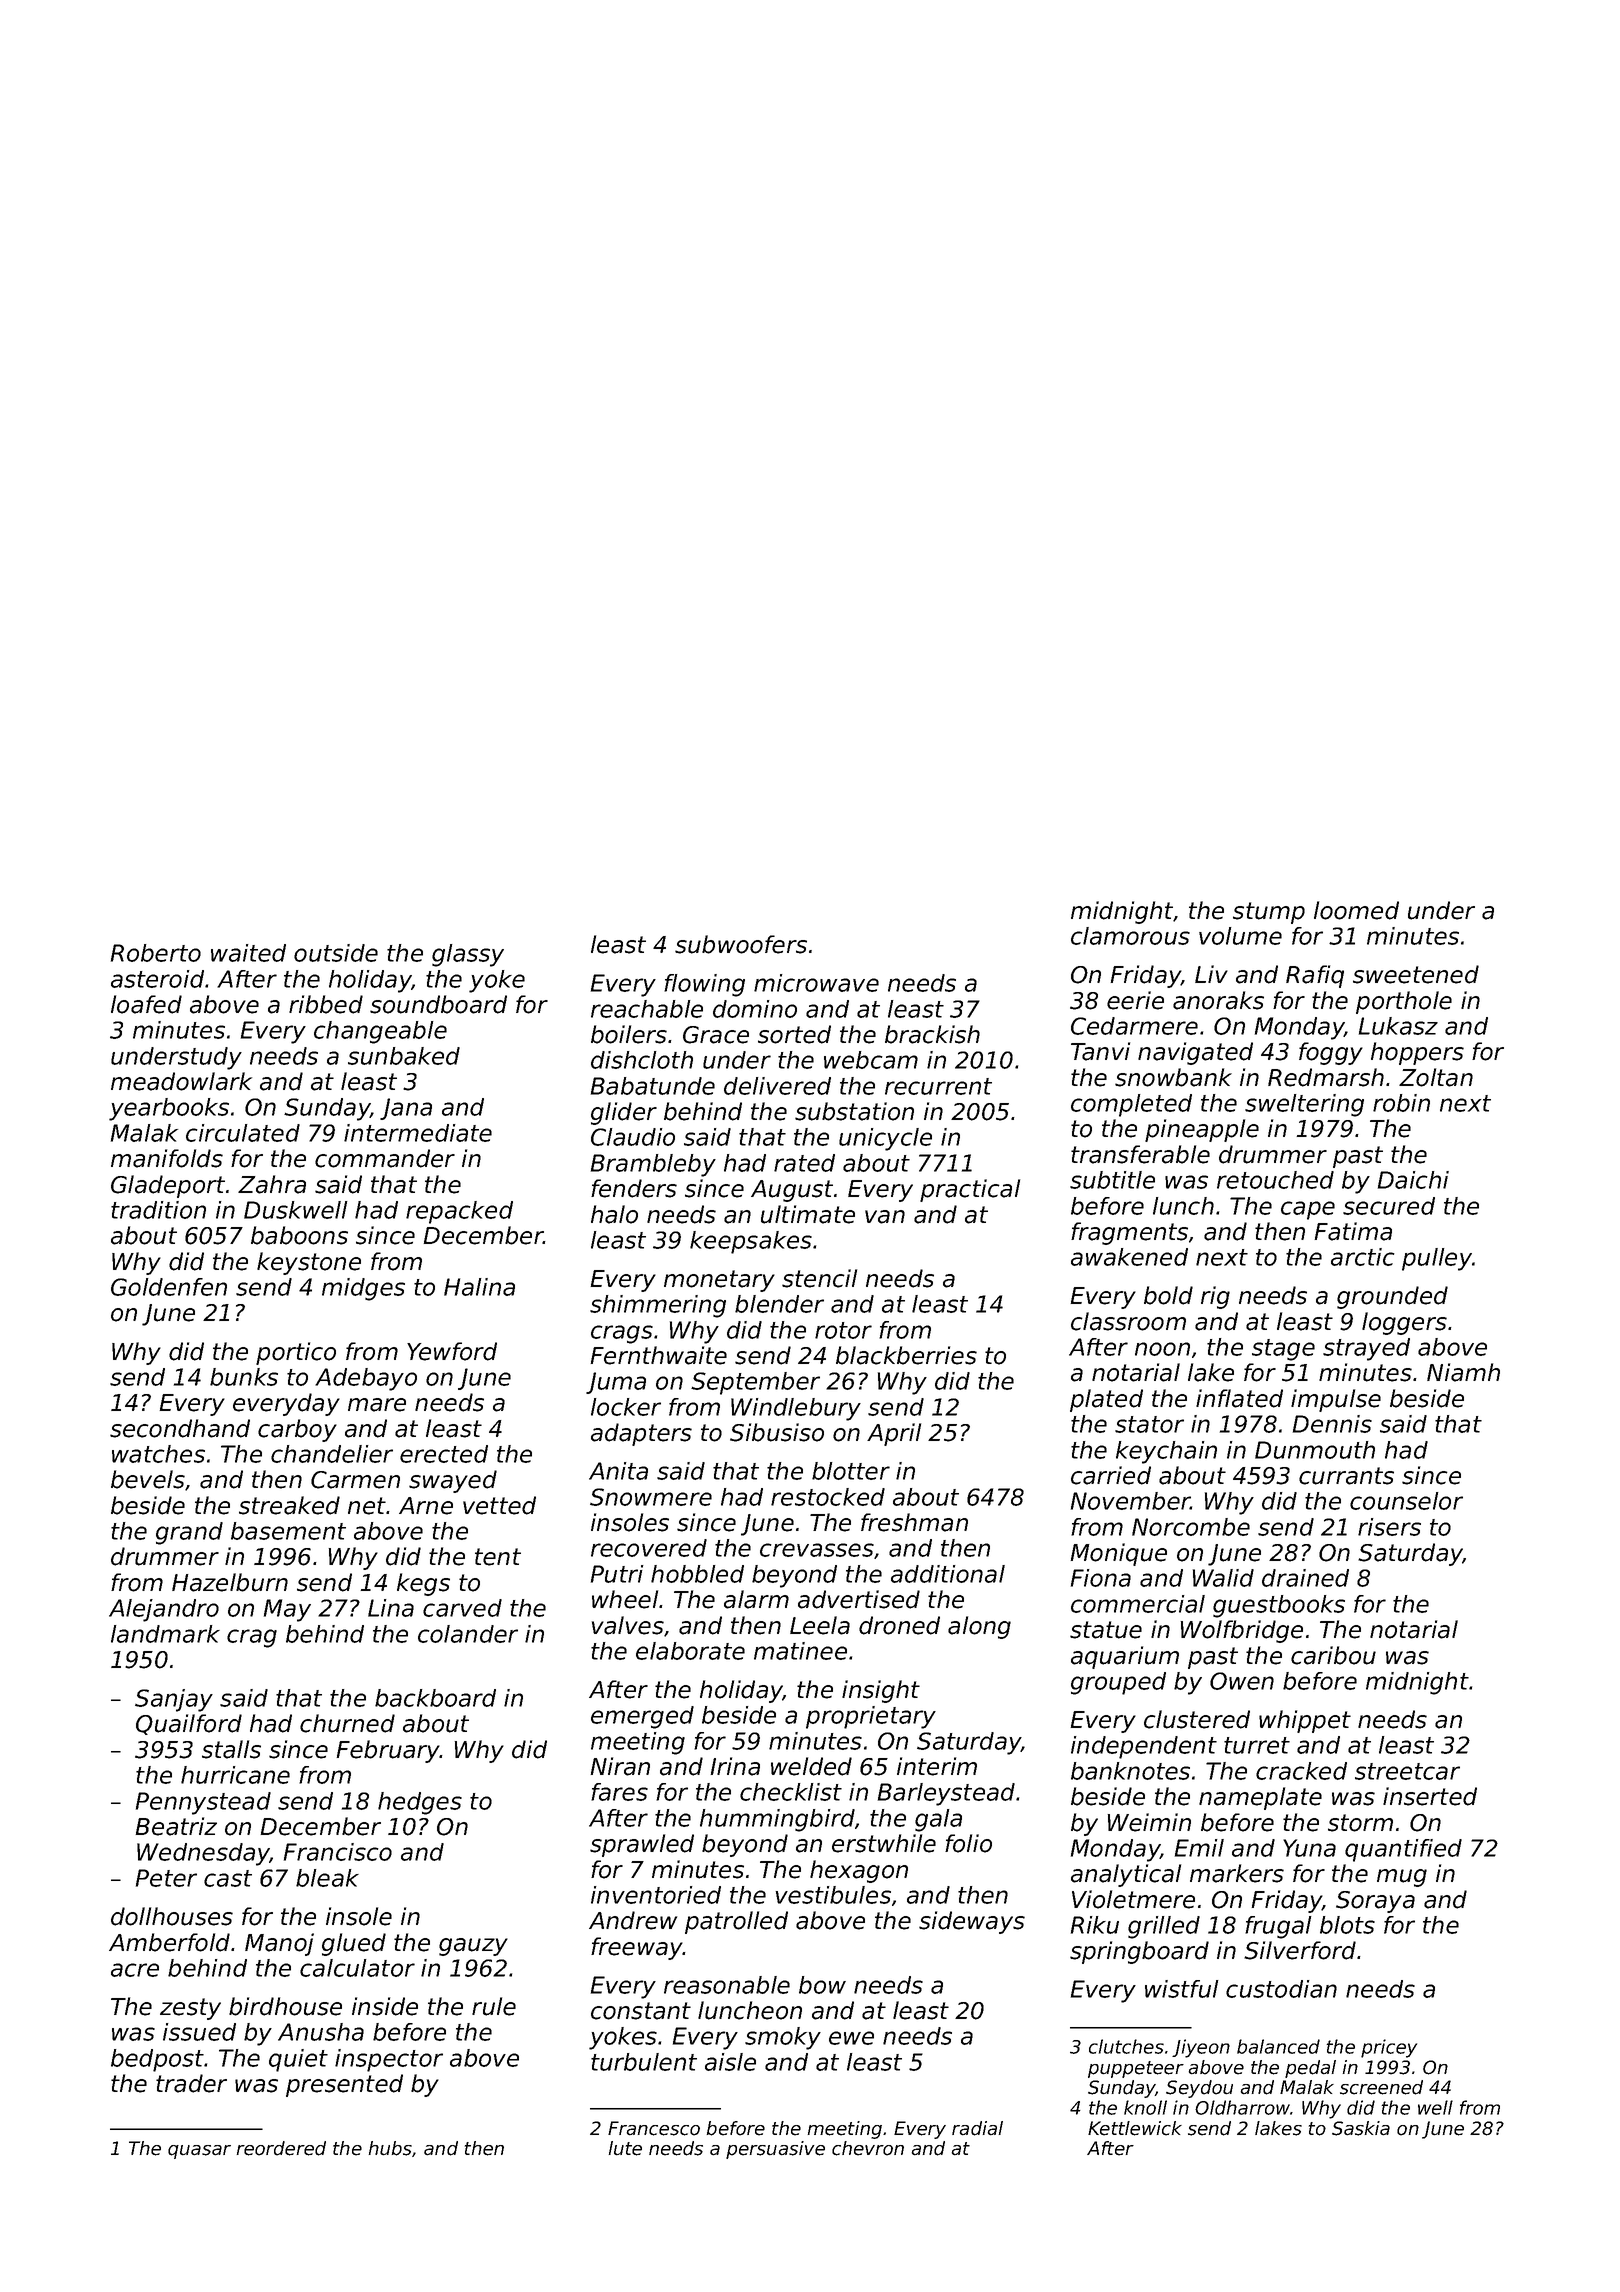 The width and height of the page is (1620, 2292). I want to click on September, so click(755, 1383).
